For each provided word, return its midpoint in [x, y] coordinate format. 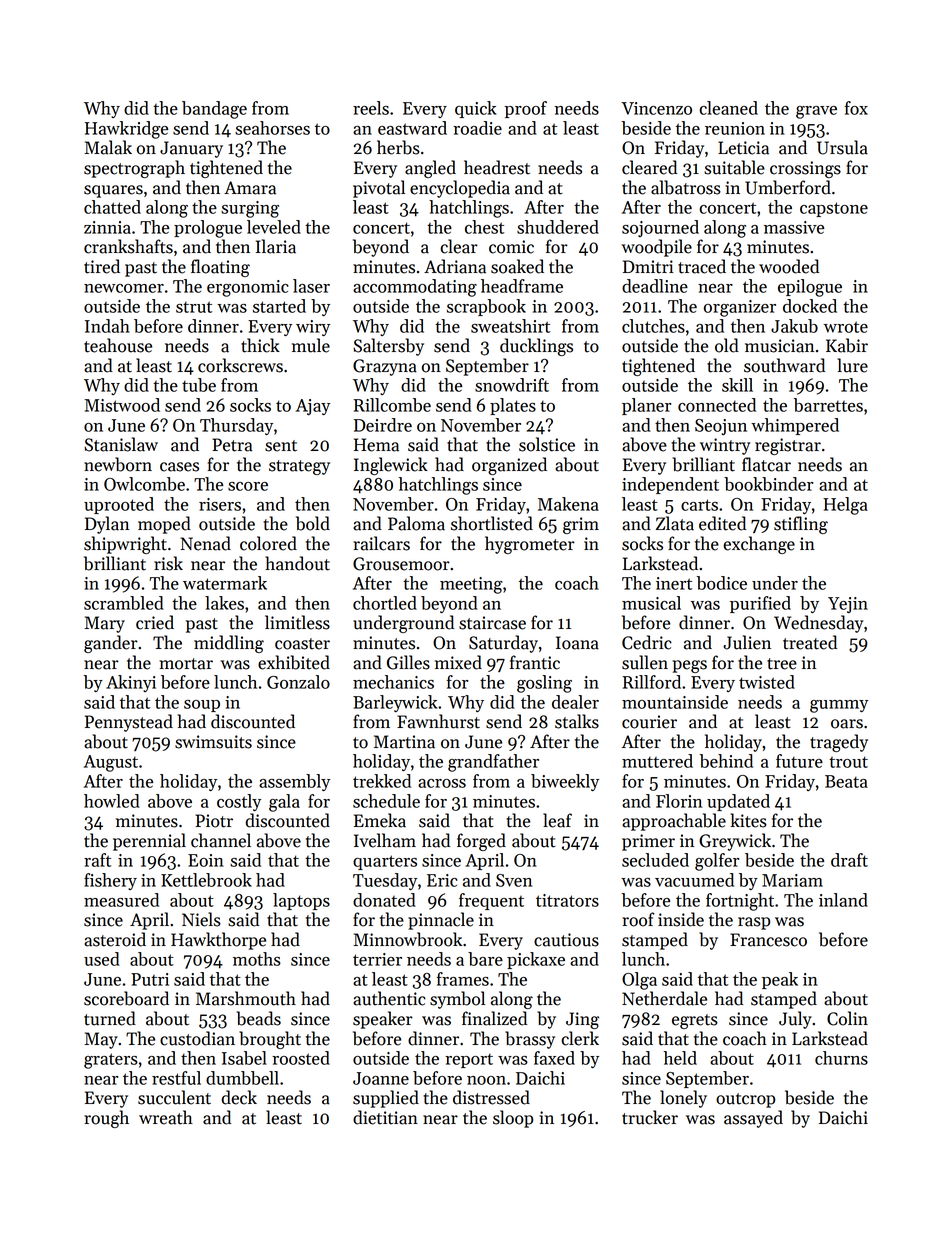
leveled [274, 227]
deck [239, 1097]
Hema [376, 445]
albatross [686, 187]
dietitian [385, 1117]
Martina [404, 742]
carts [699, 505]
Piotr [214, 821]
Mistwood [122, 405]
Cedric [647, 642]
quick [475, 109]
